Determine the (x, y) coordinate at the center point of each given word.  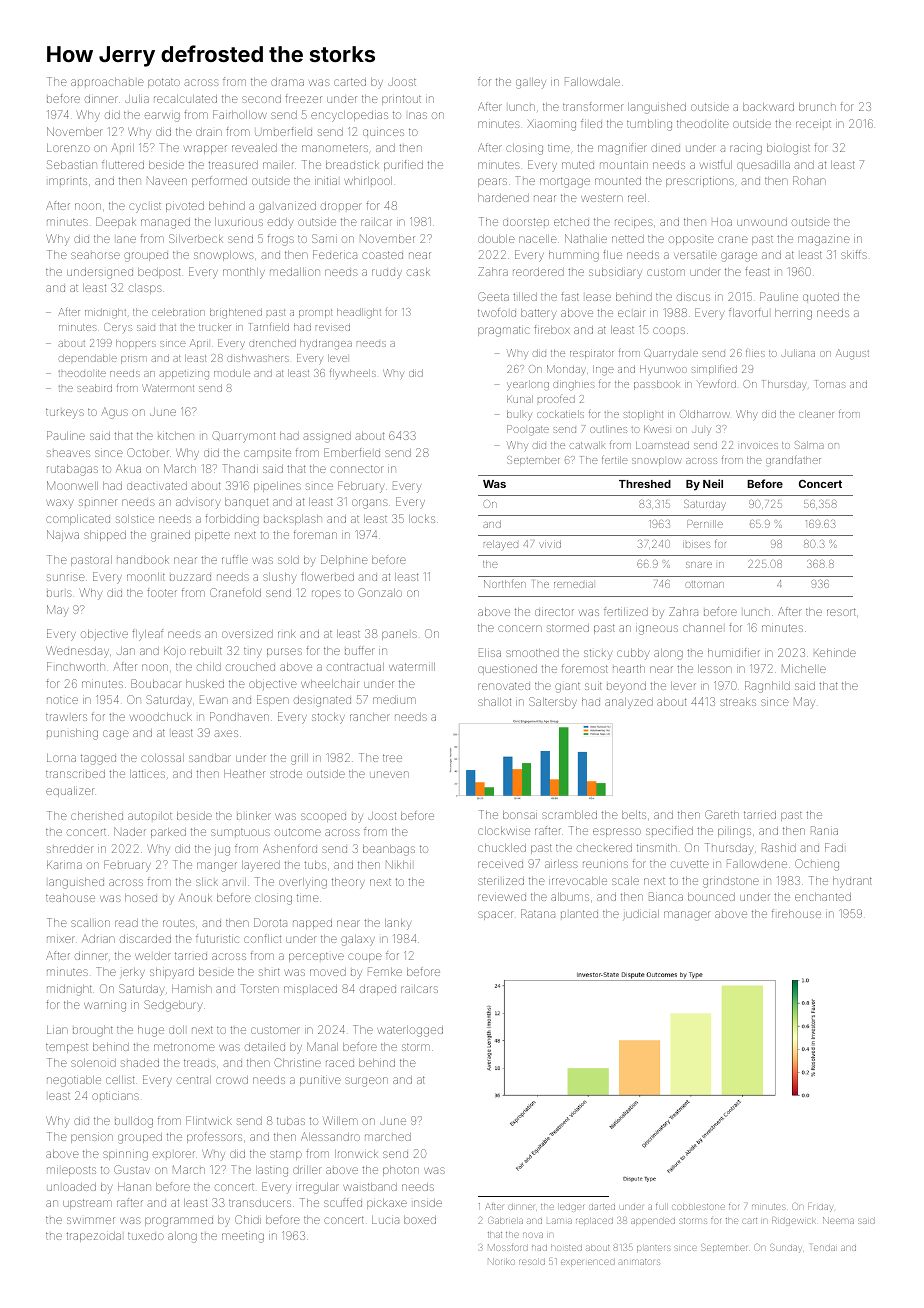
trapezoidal (93, 1237)
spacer (495, 915)
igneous (657, 630)
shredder (69, 849)
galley (531, 83)
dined (665, 148)
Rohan (809, 180)
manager (686, 916)
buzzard (190, 577)
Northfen (505, 584)
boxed (420, 1220)
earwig (162, 117)
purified (403, 165)
